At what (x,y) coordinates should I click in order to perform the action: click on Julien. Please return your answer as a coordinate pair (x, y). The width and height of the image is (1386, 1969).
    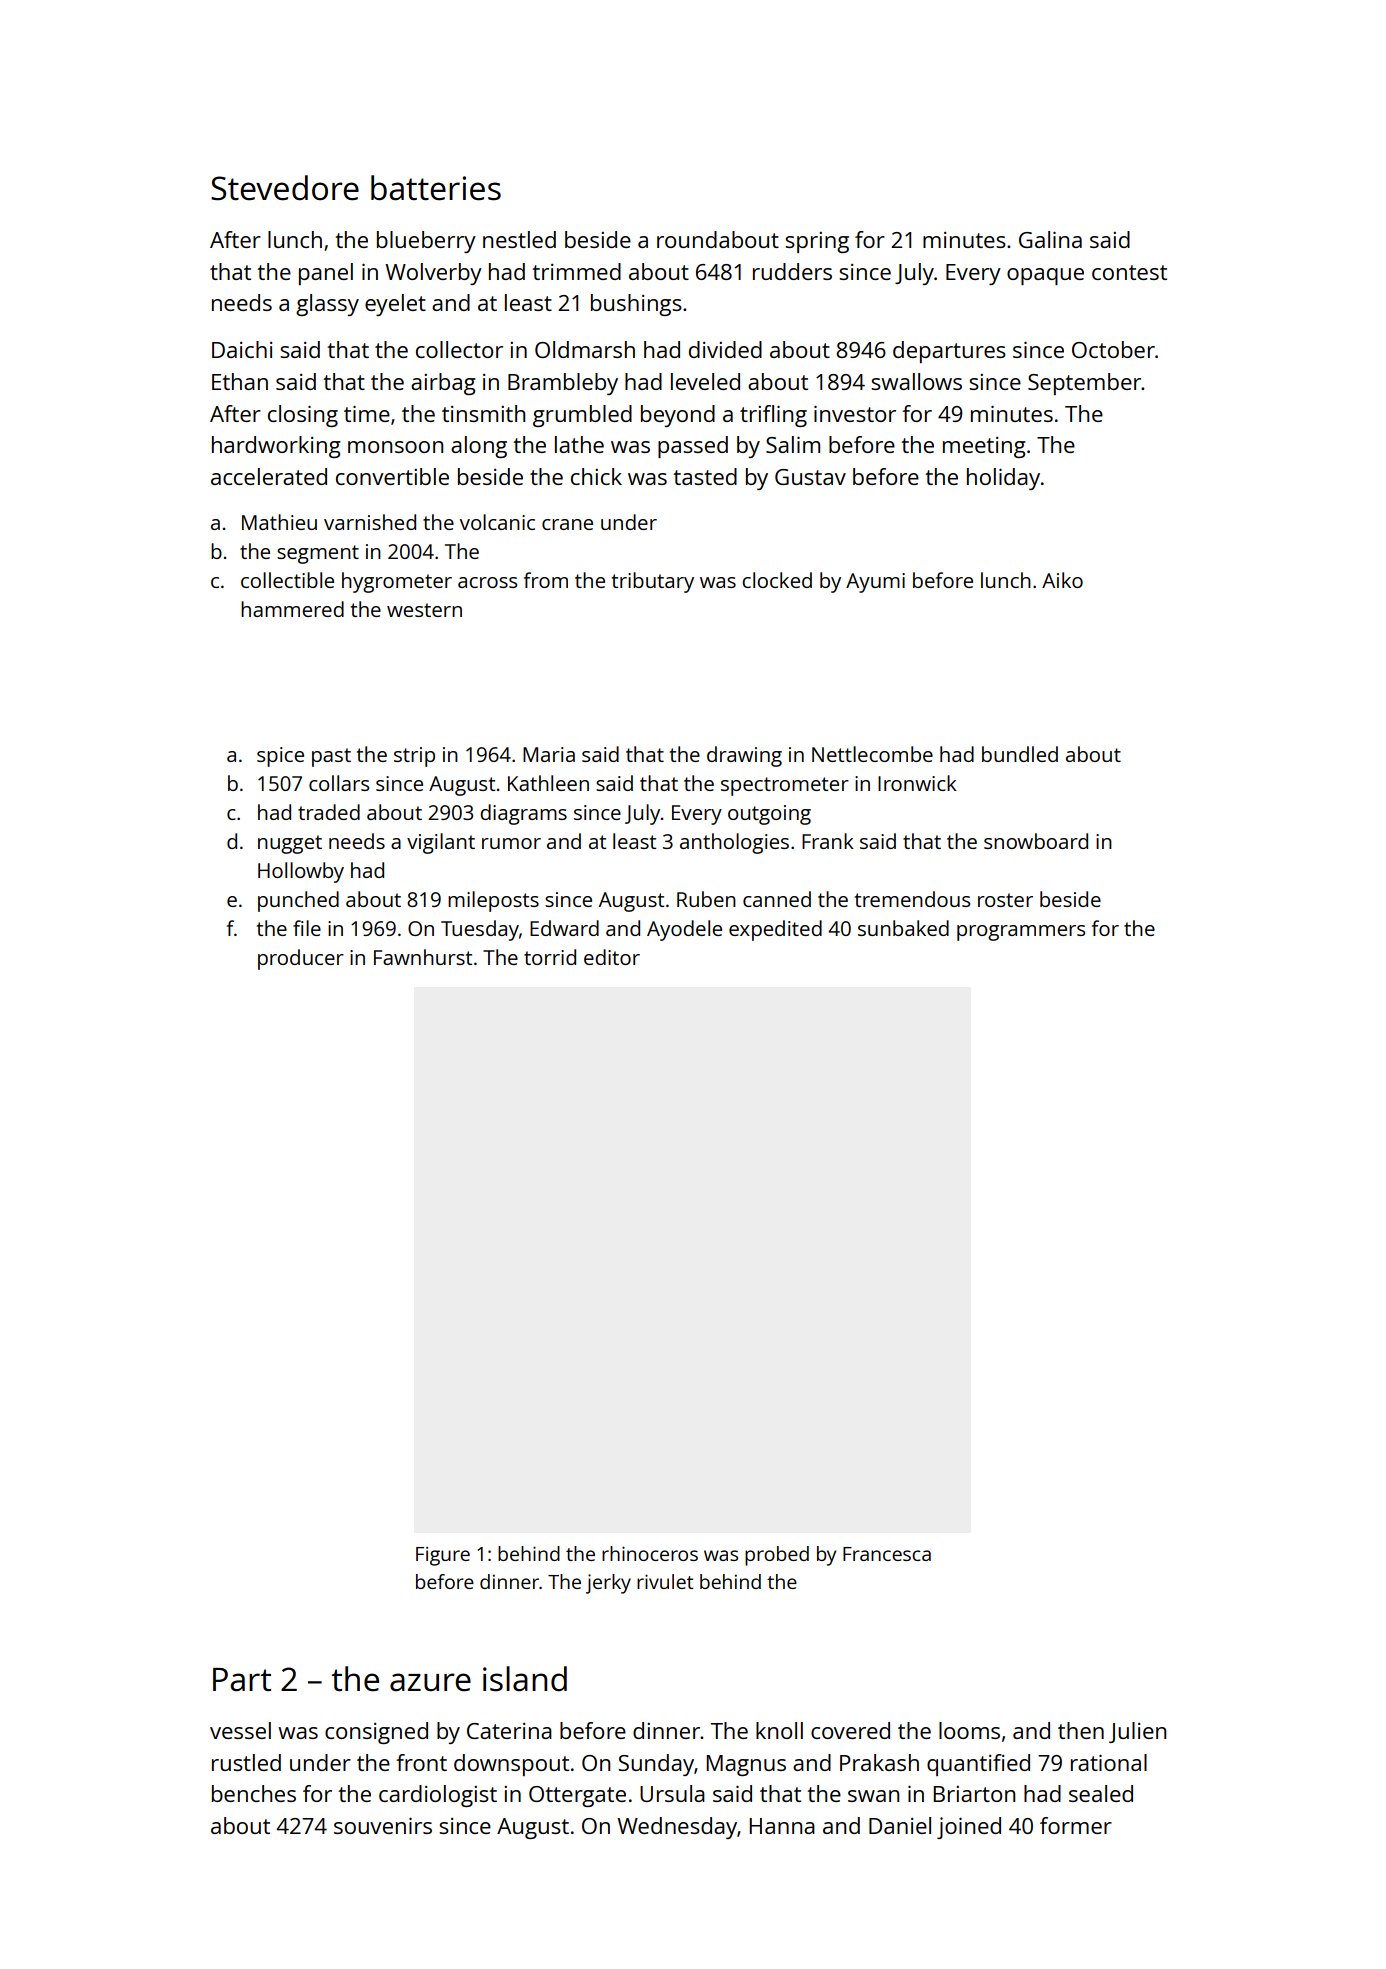
    Looking at the image, I should click on (1137, 1732).
